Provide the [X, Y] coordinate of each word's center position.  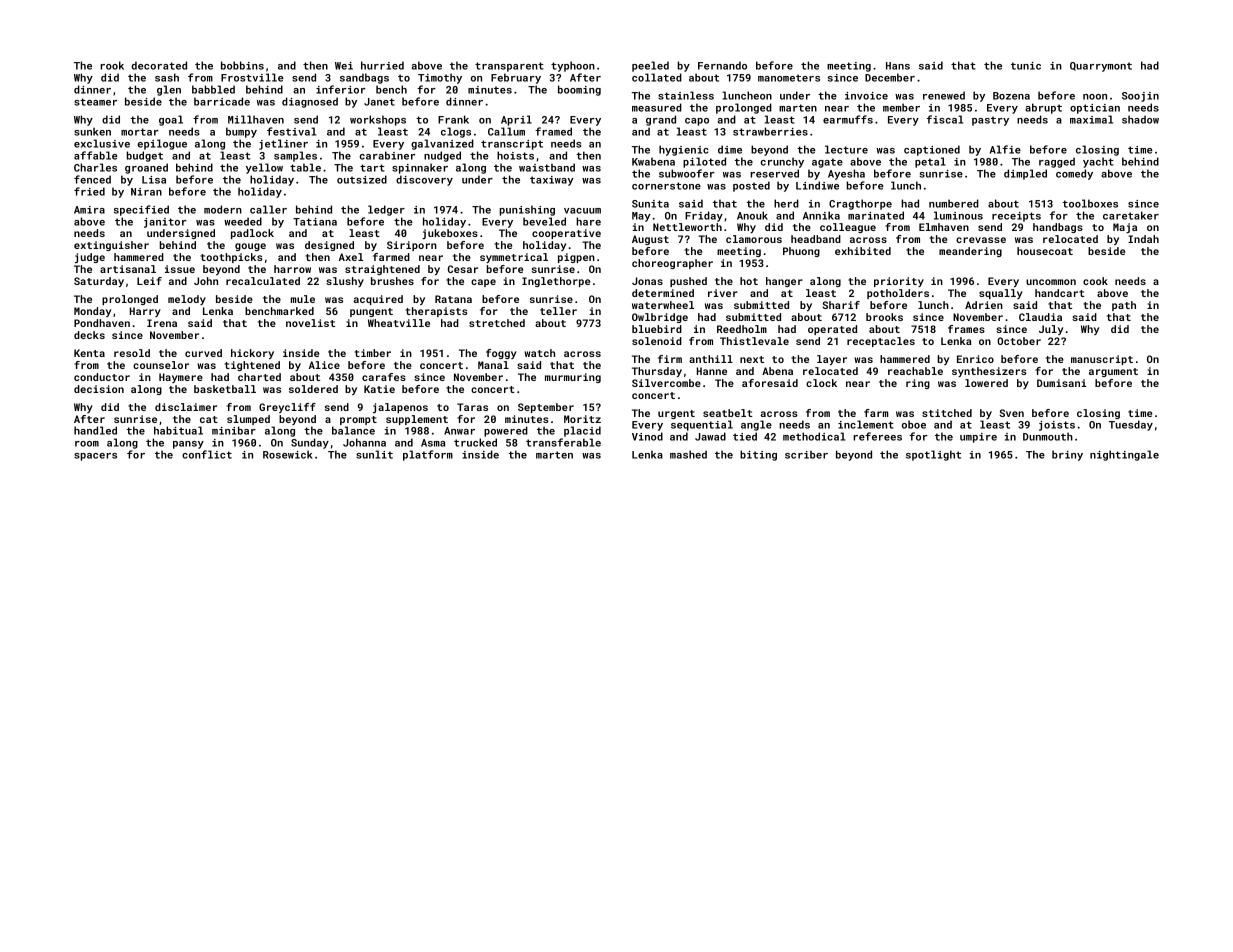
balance [353, 430]
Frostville [252, 77]
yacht [1098, 162]
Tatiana [315, 222]
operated [832, 330]
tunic [1026, 66]
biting [758, 455]
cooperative [566, 234]
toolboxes [1090, 203]
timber [372, 353]
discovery [424, 180]
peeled [650, 66]
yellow [264, 168]
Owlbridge [660, 318]
